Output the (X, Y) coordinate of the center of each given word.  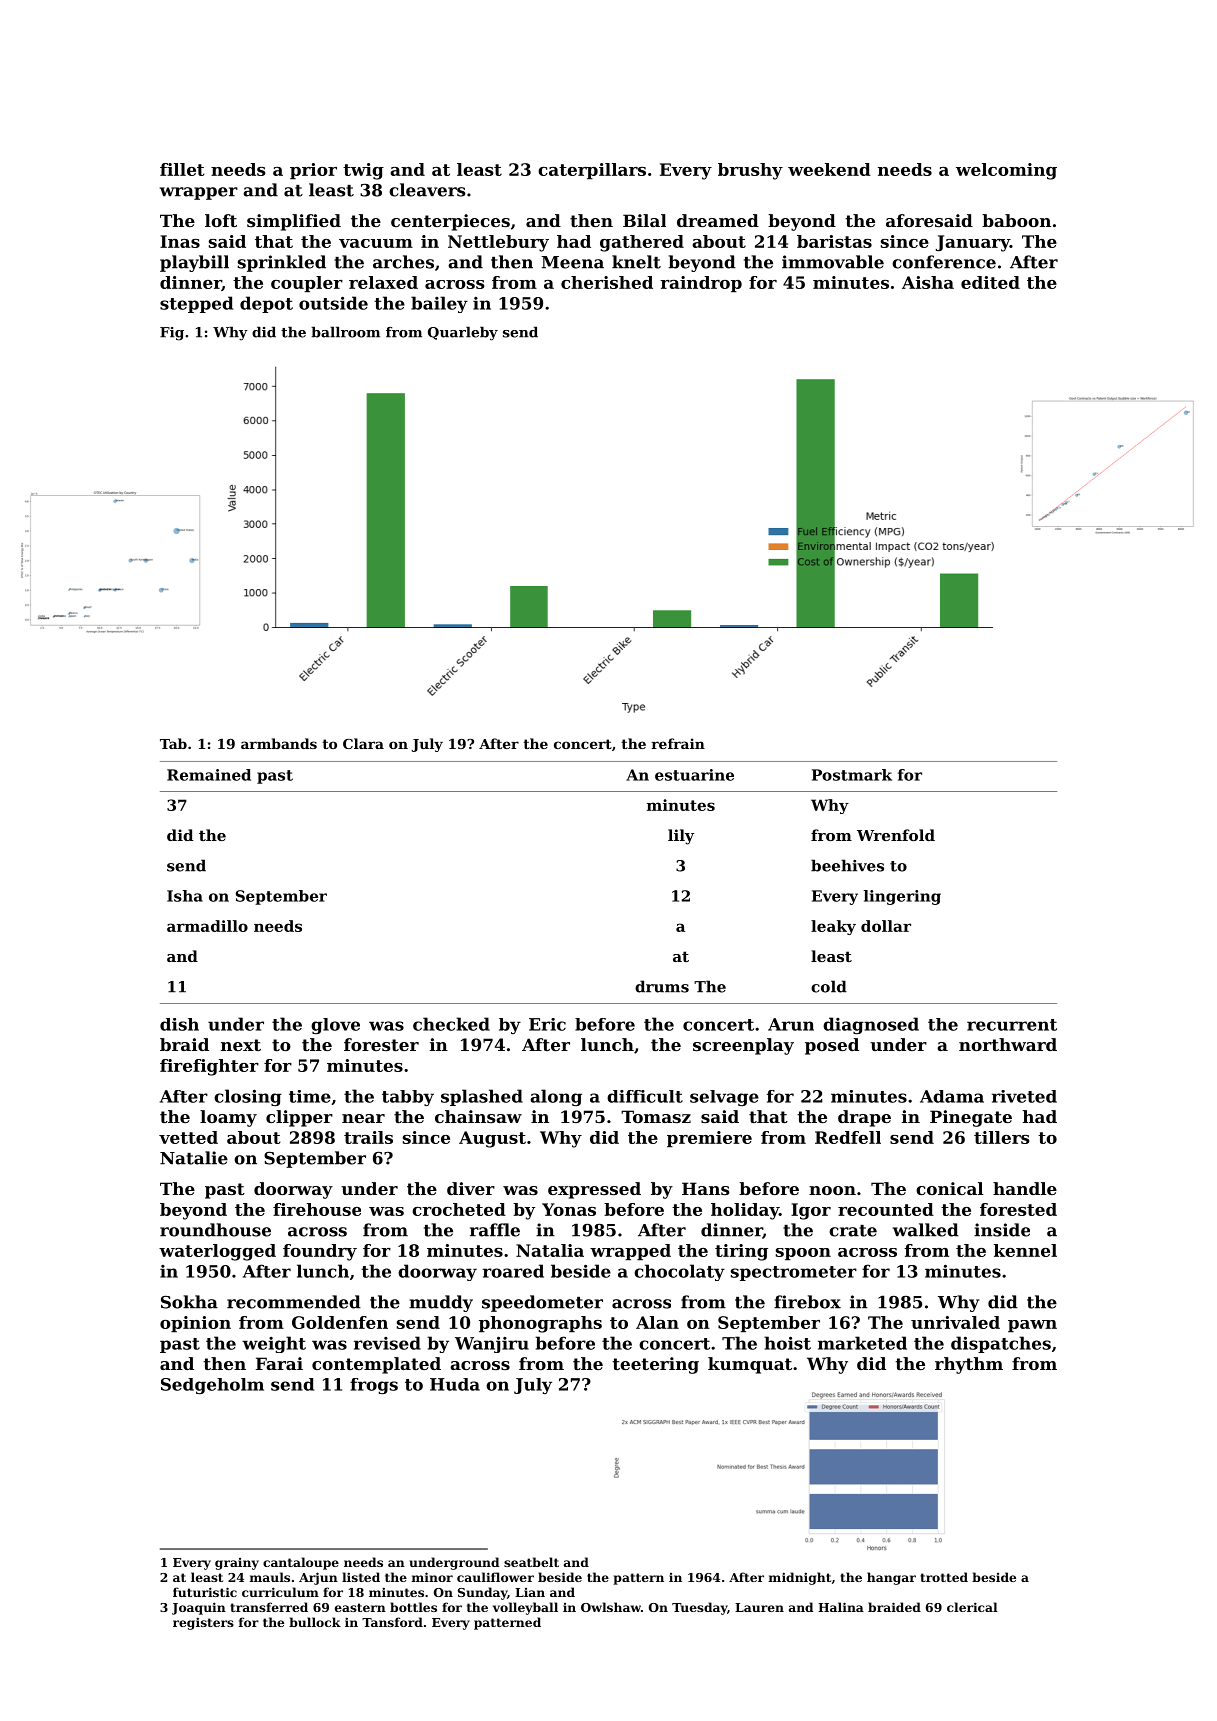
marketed (862, 1343)
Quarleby (463, 333)
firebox (807, 1302)
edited (990, 282)
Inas (180, 241)
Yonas (569, 1209)
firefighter (209, 1067)
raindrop (701, 284)
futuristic (205, 1592)
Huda (455, 1384)
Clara (363, 743)
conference (944, 262)
